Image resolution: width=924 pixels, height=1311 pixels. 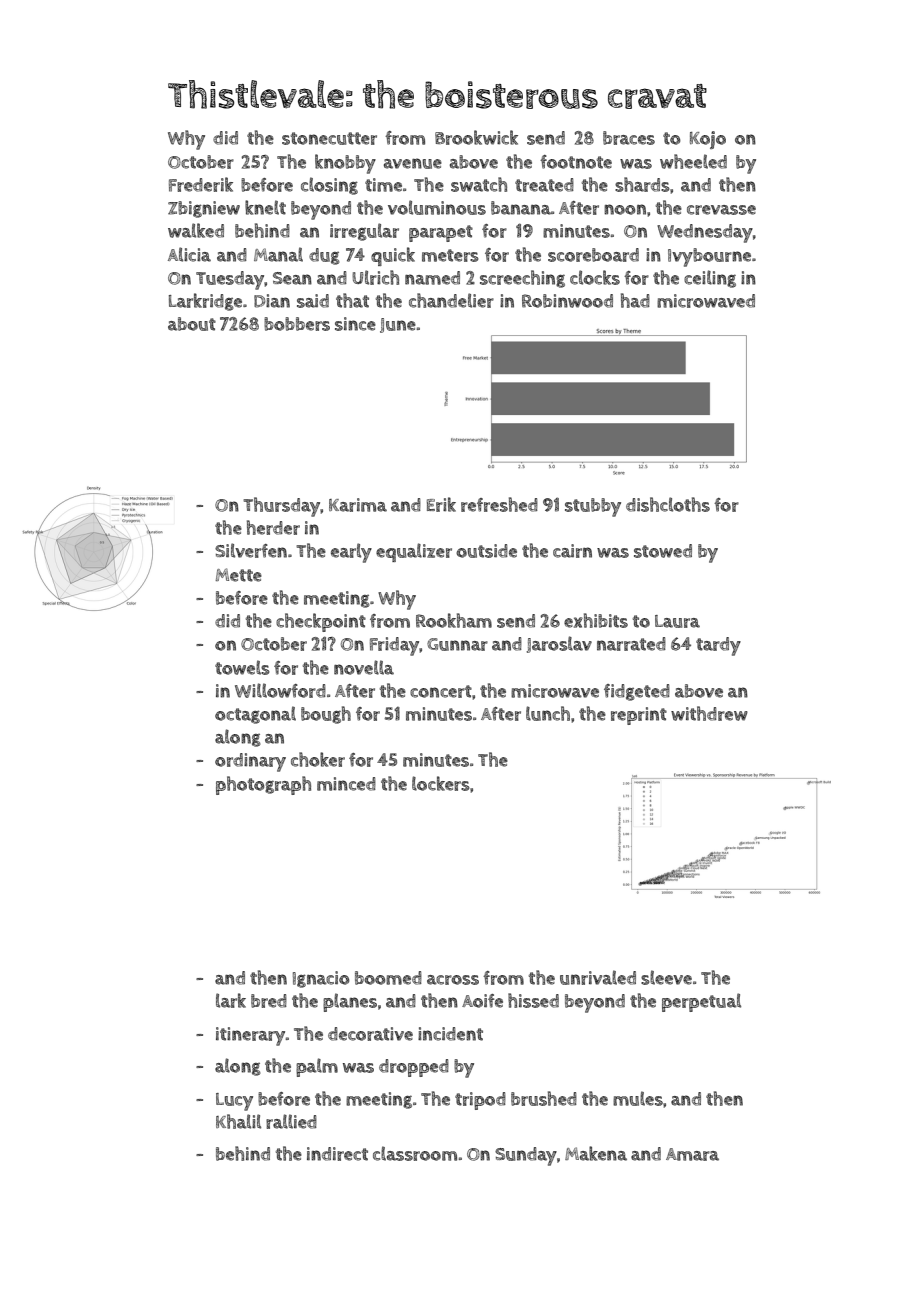 I want to click on chandelier, so click(x=451, y=300).
